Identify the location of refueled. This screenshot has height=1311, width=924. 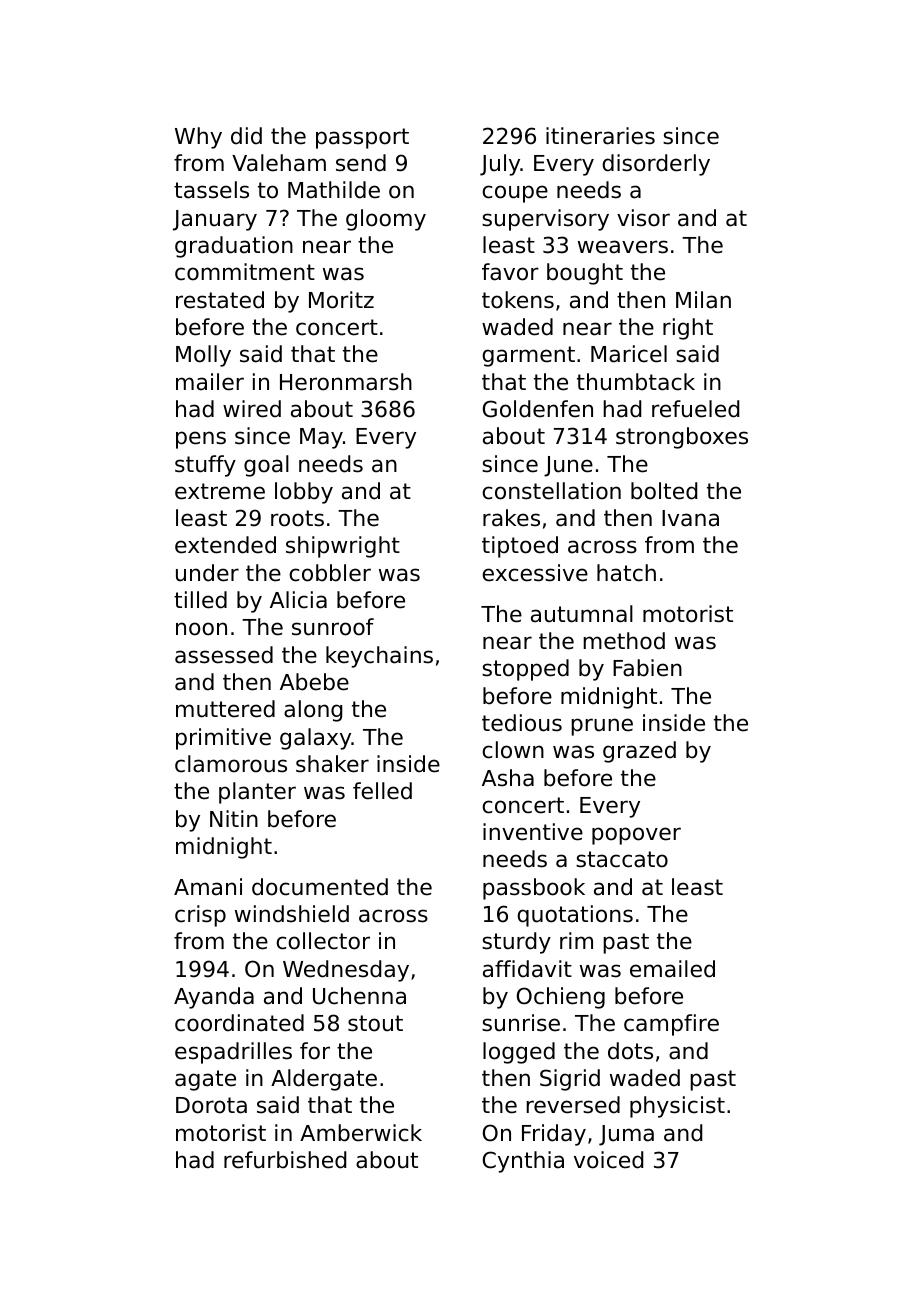
(695, 409).
